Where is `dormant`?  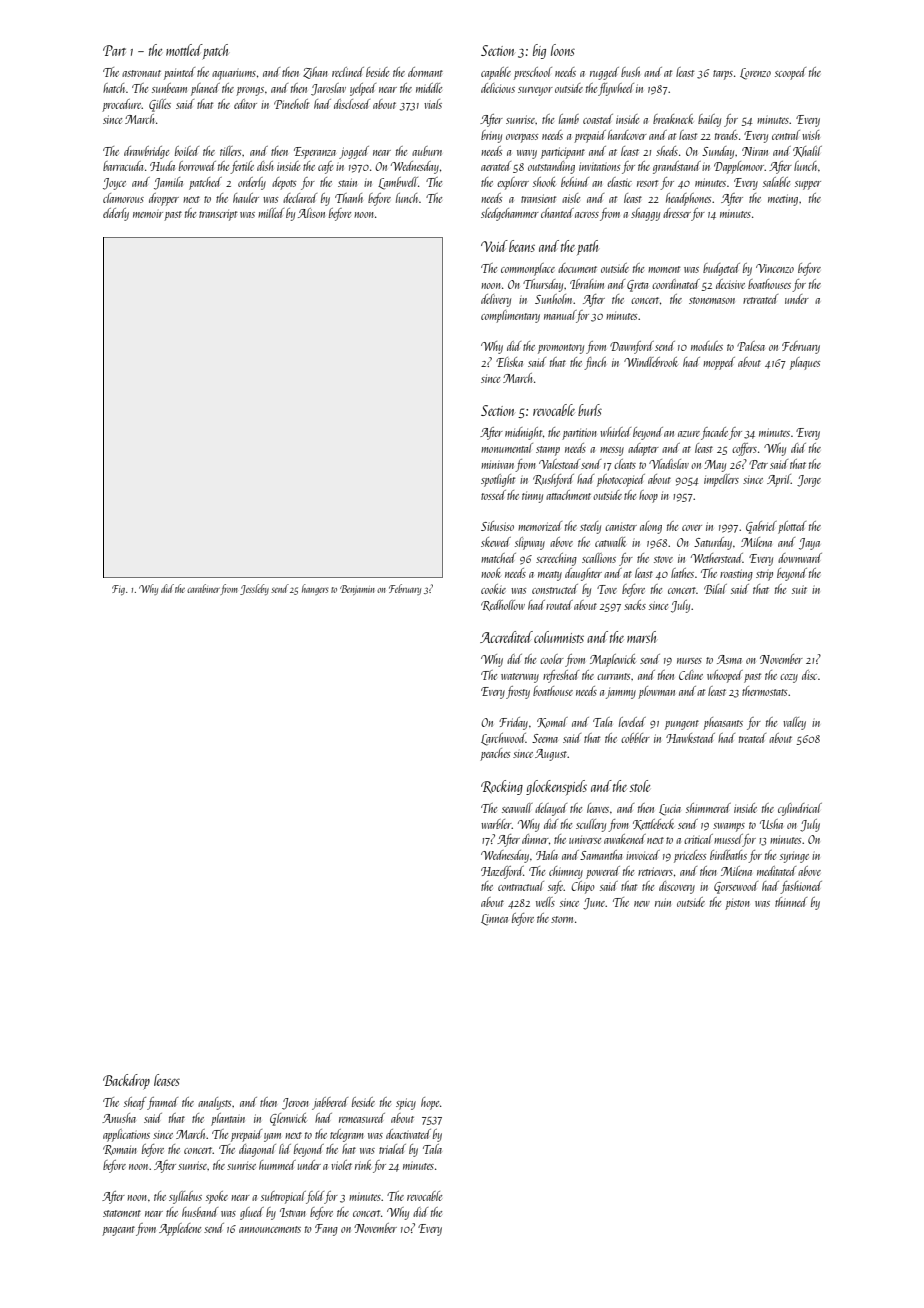
dormant is located at coordinates (425, 72).
